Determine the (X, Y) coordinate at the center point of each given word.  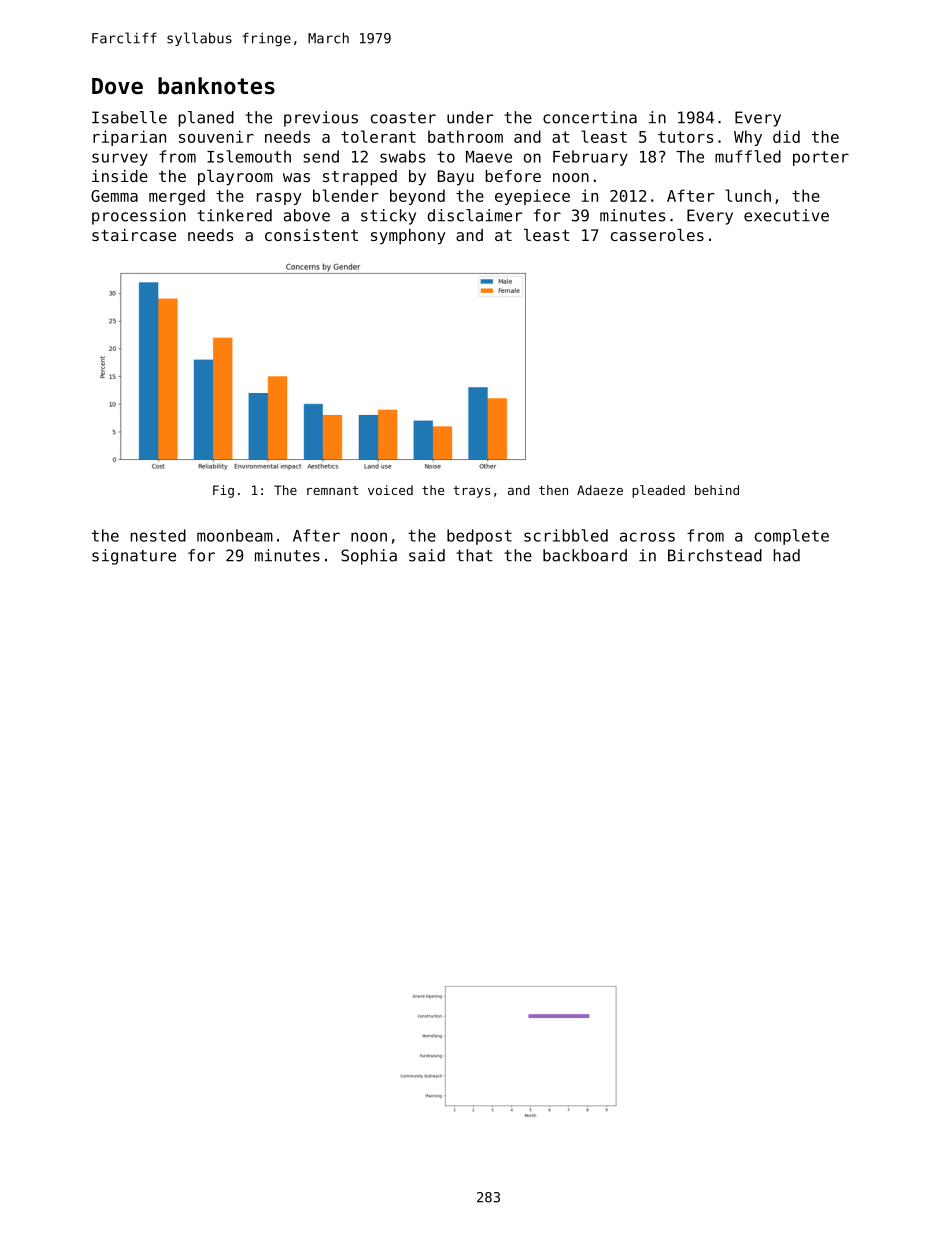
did (786, 136)
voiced (390, 490)
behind (717, 490)
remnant (332, 490)
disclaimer (474, 215)
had (787, 555)
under (470, 117)
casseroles (657, 235)
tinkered (234, 215)
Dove (117, 86)
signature (134, 557)
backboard (585, 555)
